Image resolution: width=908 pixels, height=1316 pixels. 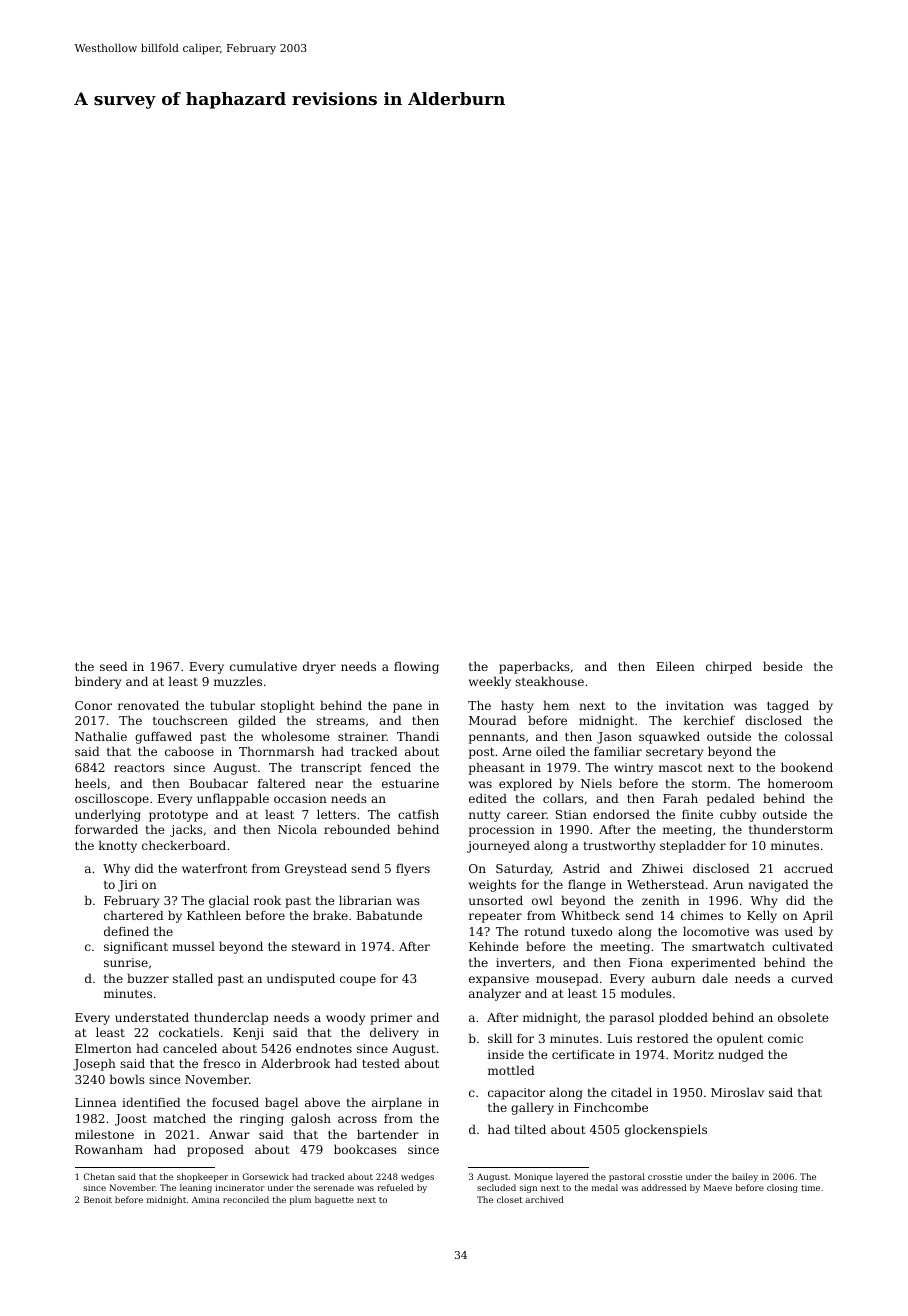 I want to click on Amina, so click(x=206, y=1200).
